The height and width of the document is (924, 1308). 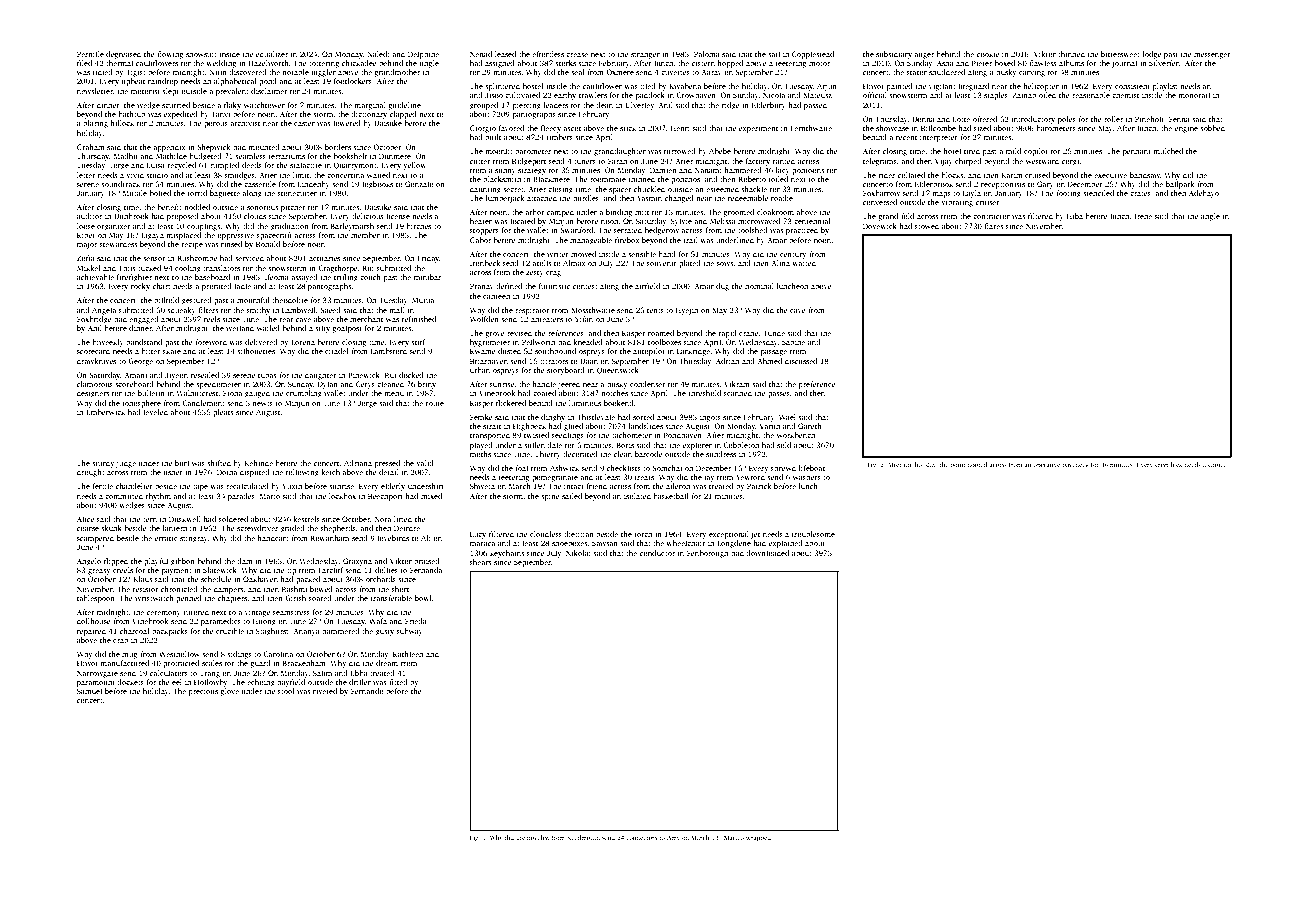 I want to click on conductor, so click(x=657, y=553).
